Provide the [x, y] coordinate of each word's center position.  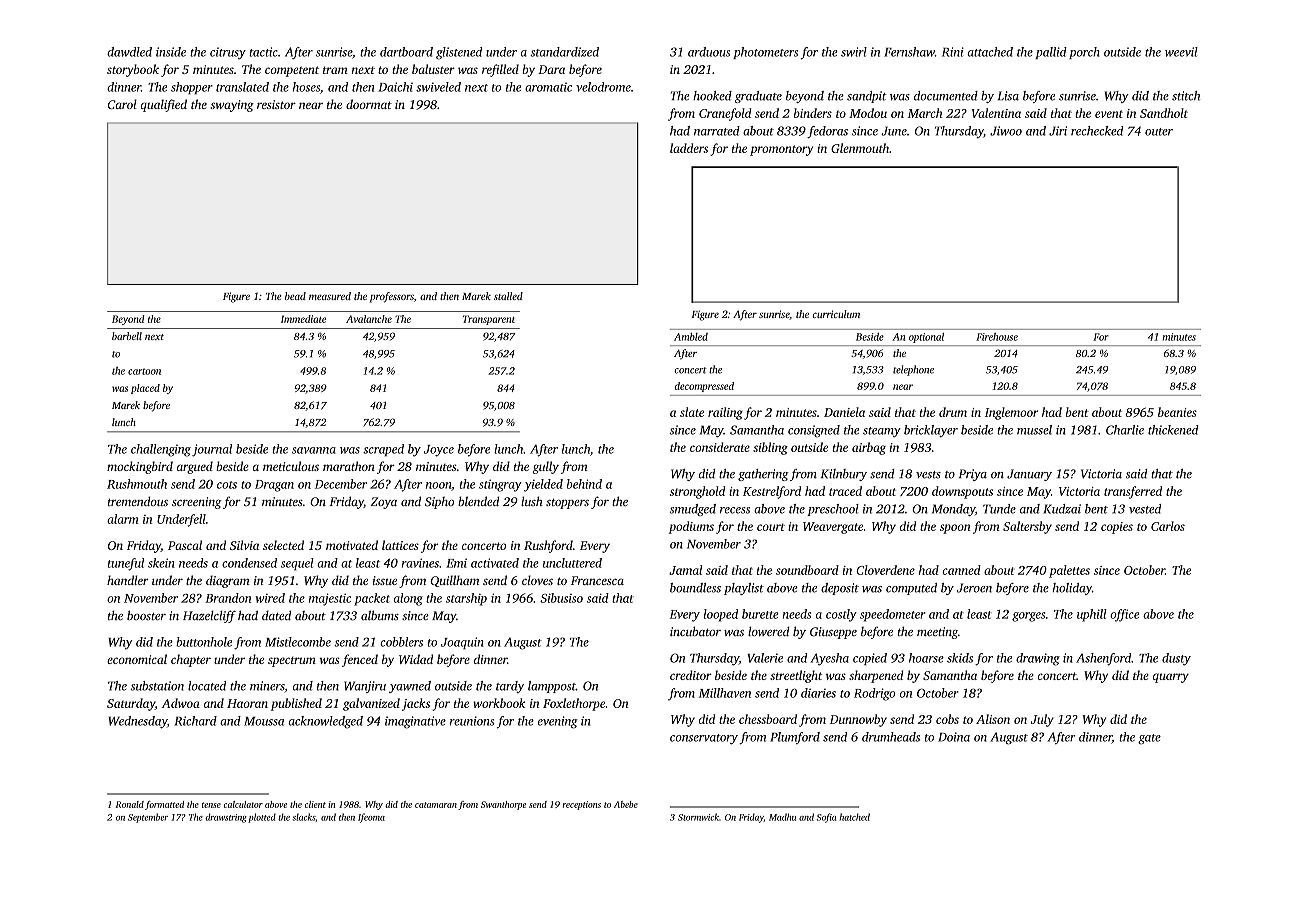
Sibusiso [561, 598]
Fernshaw [909, 52]
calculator [243, 804]
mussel [1034, 430]
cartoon [144, 371]
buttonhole [204, 642]
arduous [709, 52]
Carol [122, 104]
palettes [1069, 571]
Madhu [782, 817]
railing [725, 413]
